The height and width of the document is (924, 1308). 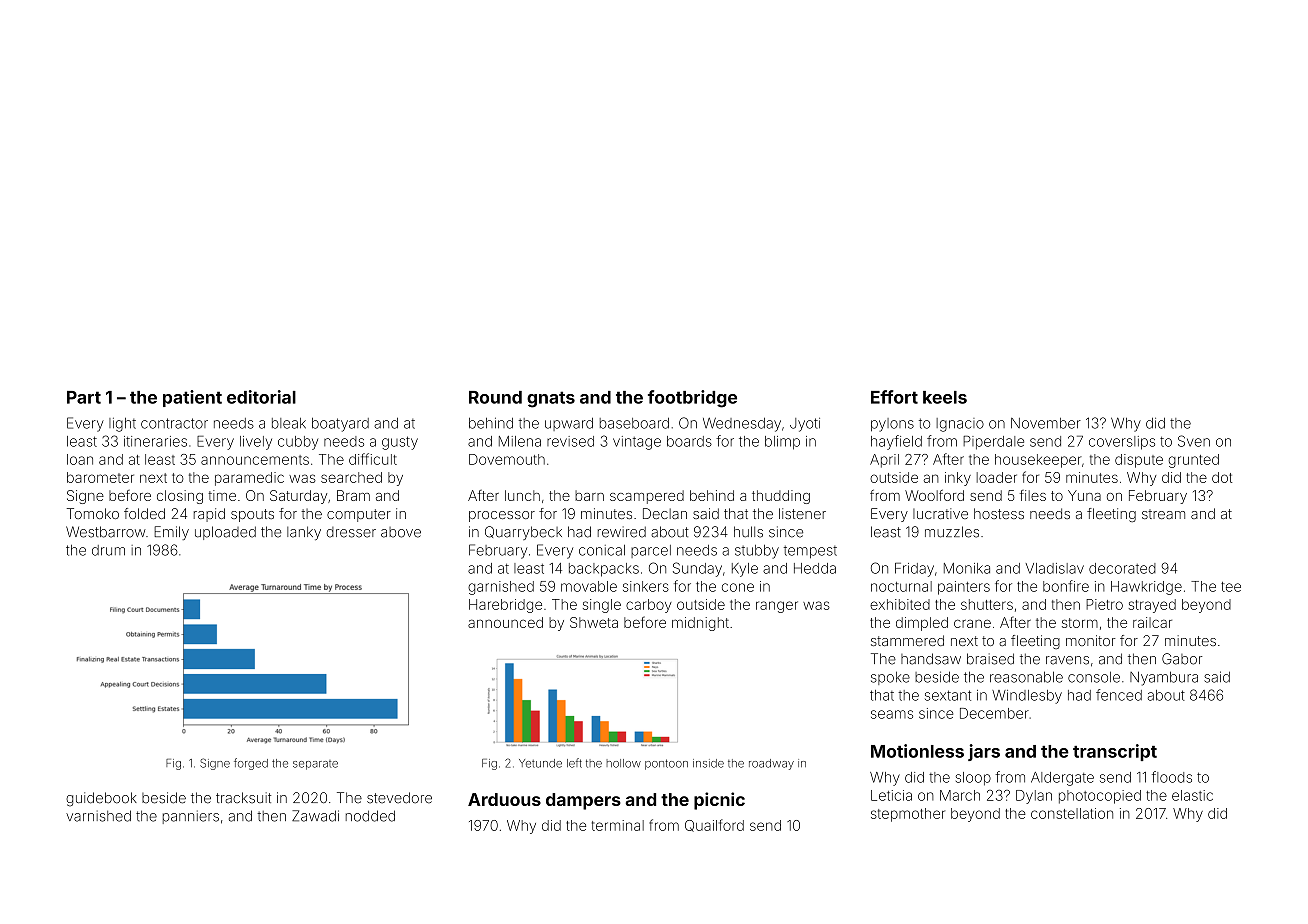 I want to click on bleak, so click(x=289, y=423).
